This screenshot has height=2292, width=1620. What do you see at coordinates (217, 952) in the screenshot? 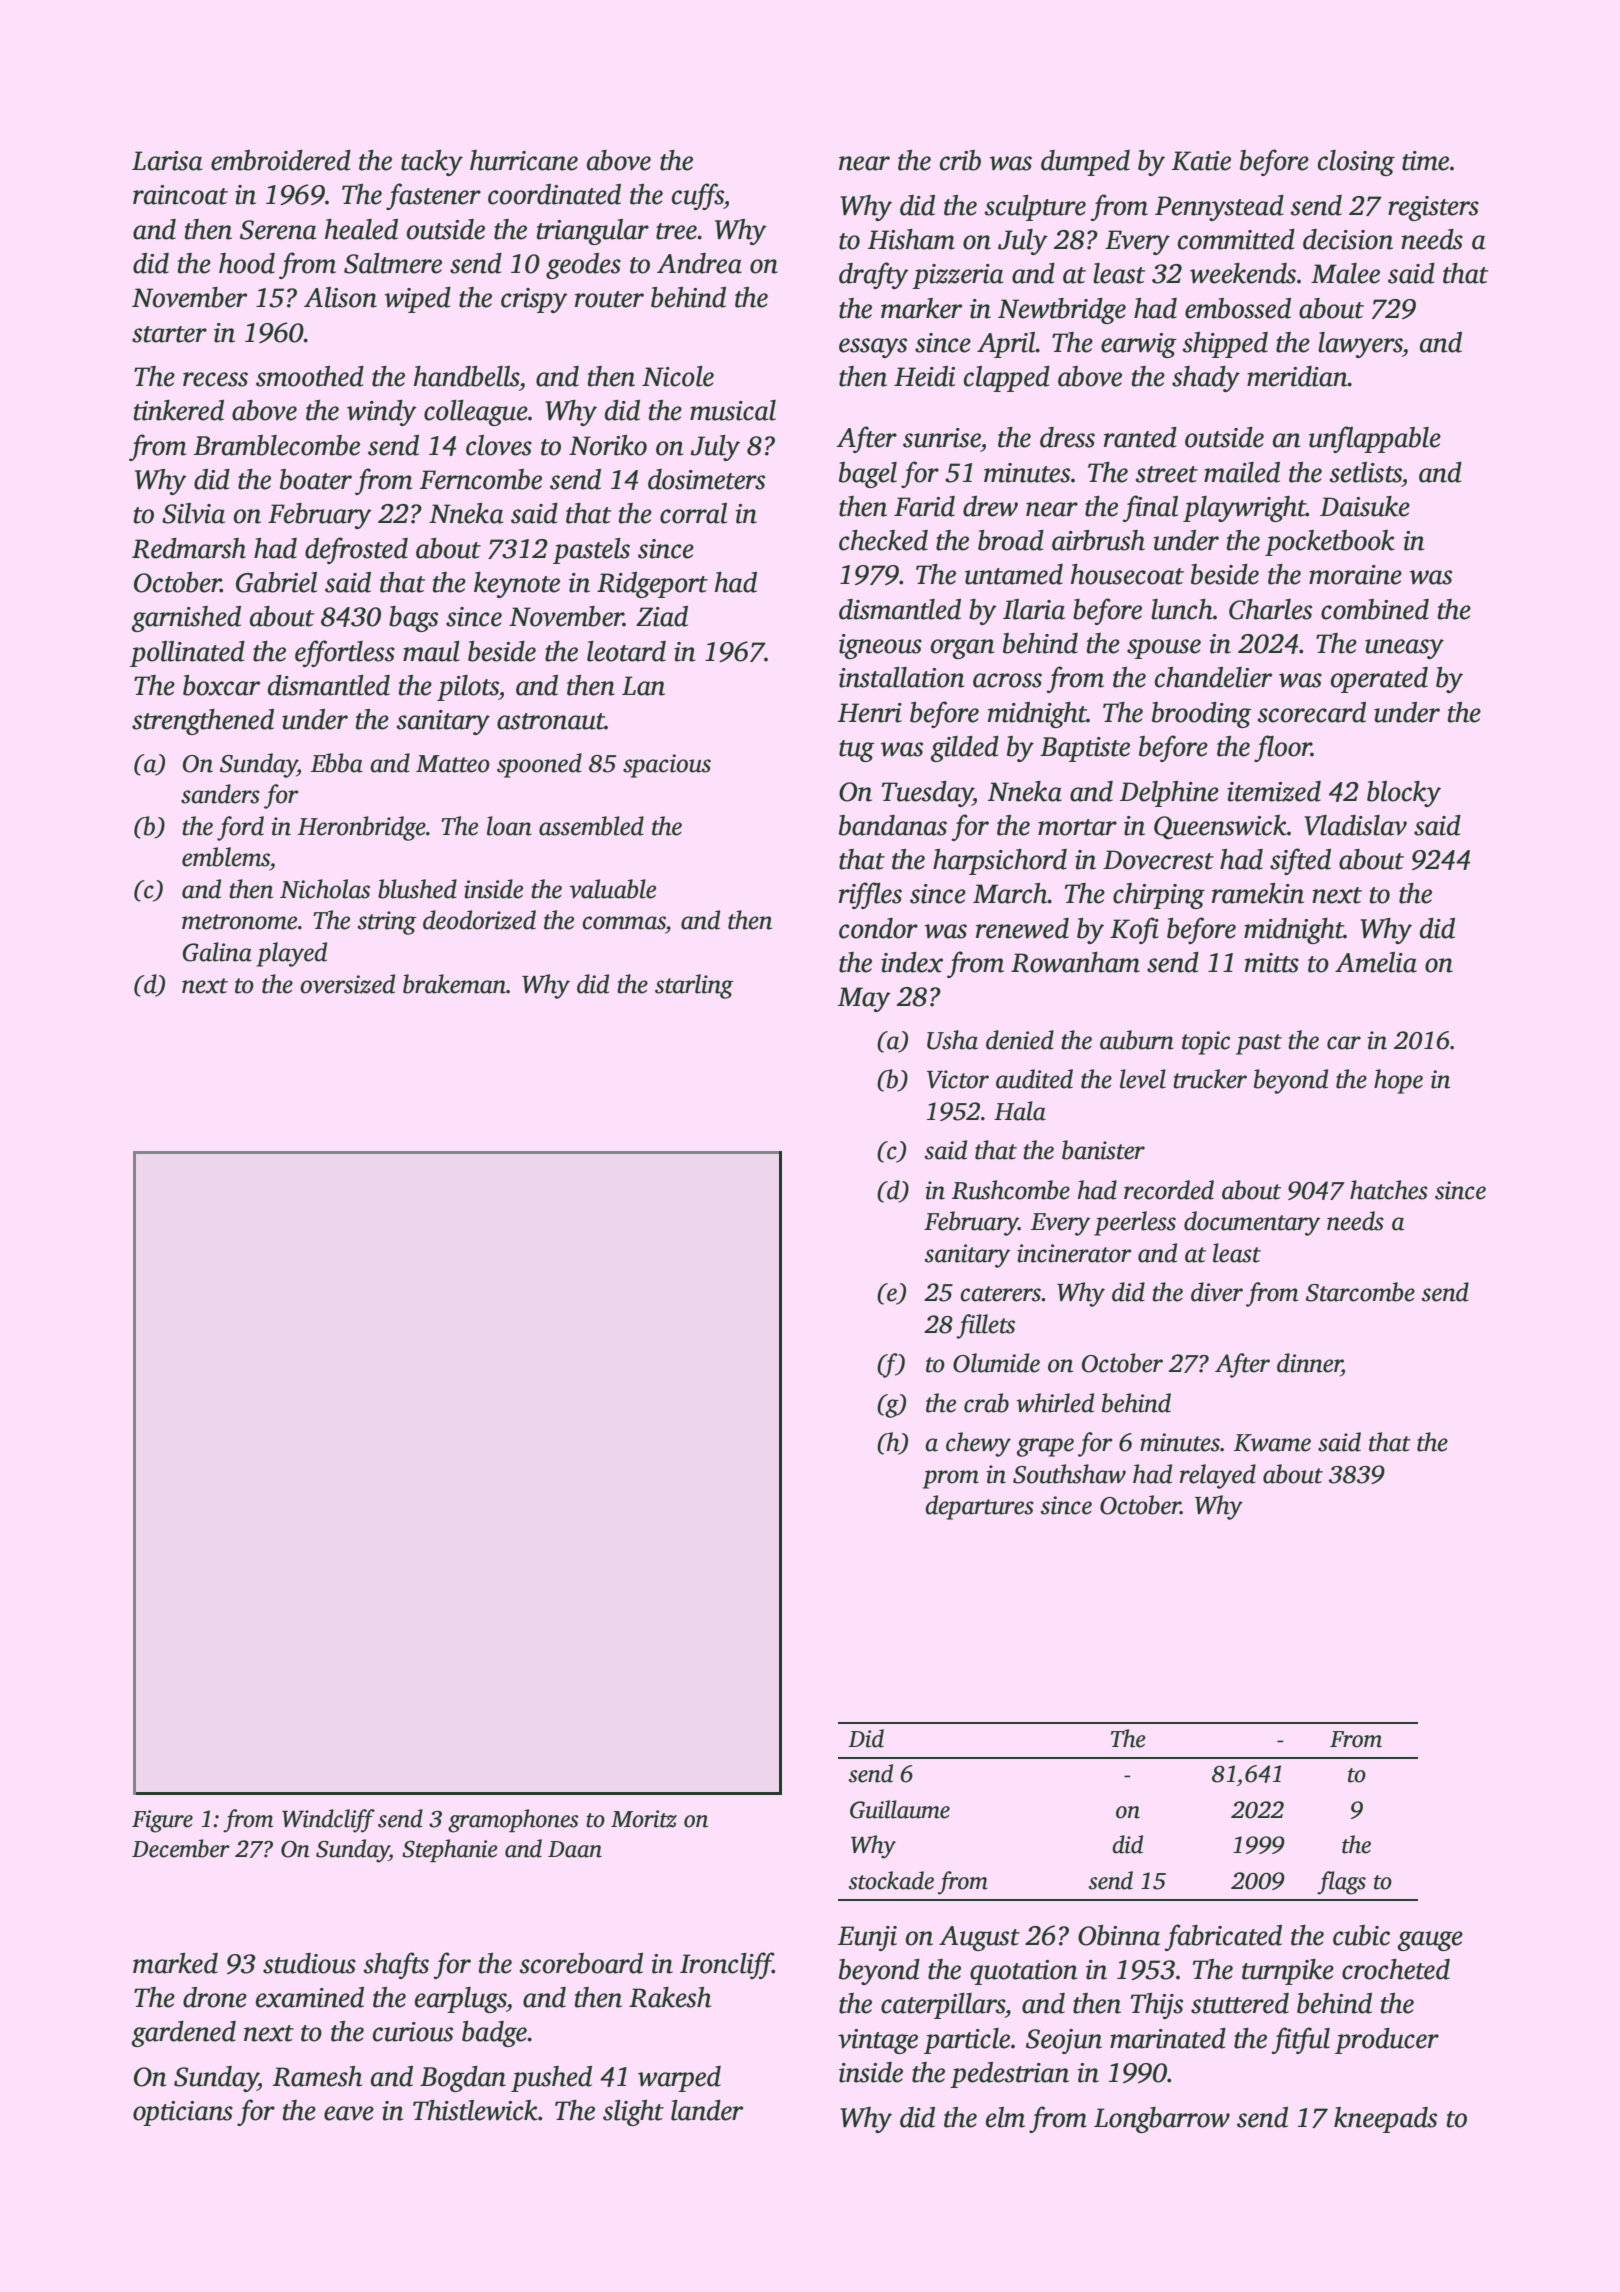
I see `Galina` at bounding box center [217, 952].
